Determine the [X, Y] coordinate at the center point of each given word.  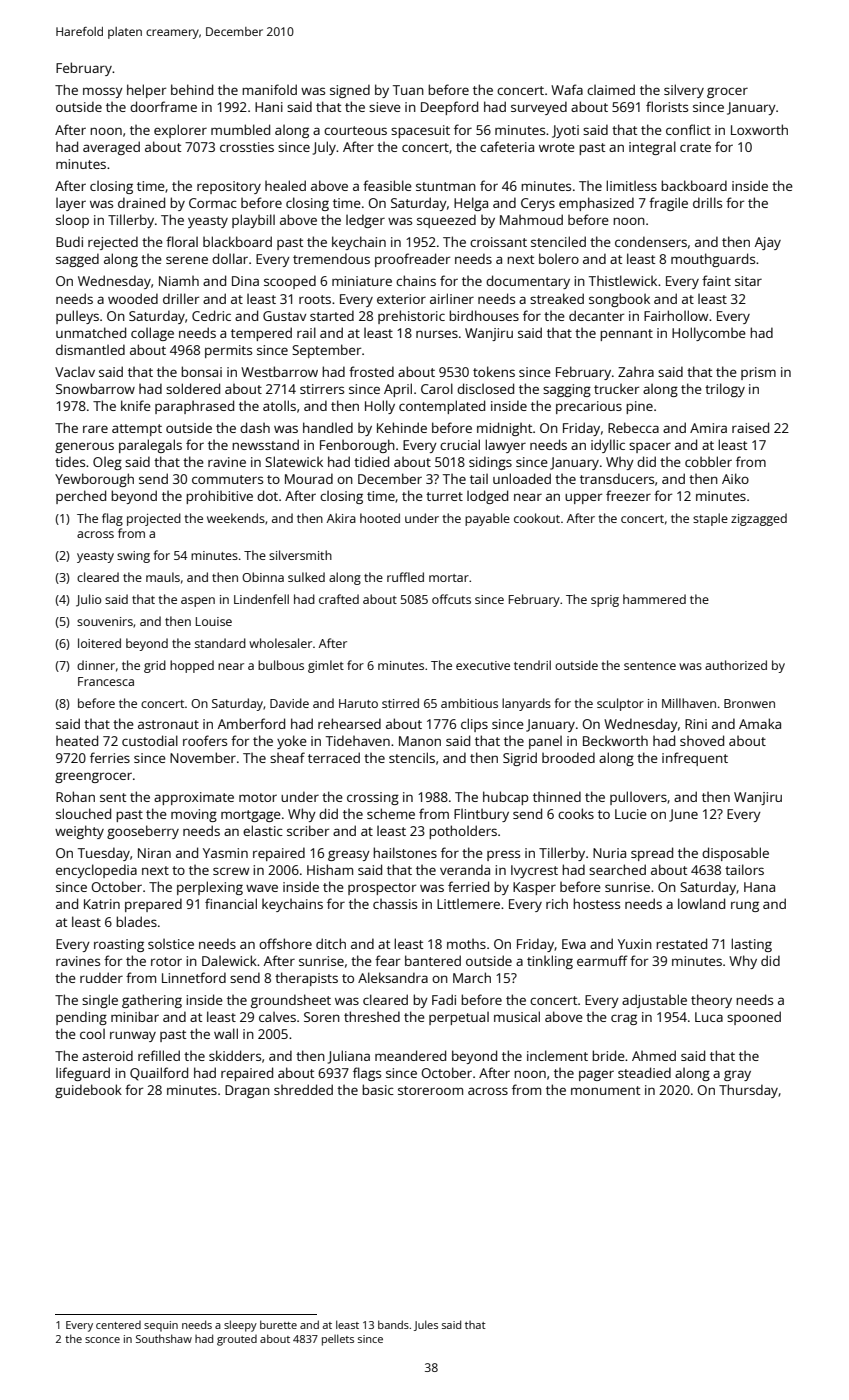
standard [220, 643]
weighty [79, 832]
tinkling [550, 962]
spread [652, 854]
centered [118, 1325]
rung [745, 906]
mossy [103, 92]
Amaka [760, 723]
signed [350, 91]
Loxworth [759, 129]
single [100, 1001]
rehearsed [349, 723]
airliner [452, 298]
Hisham [330, 869]
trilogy [725, 390]
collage [152, 334]
